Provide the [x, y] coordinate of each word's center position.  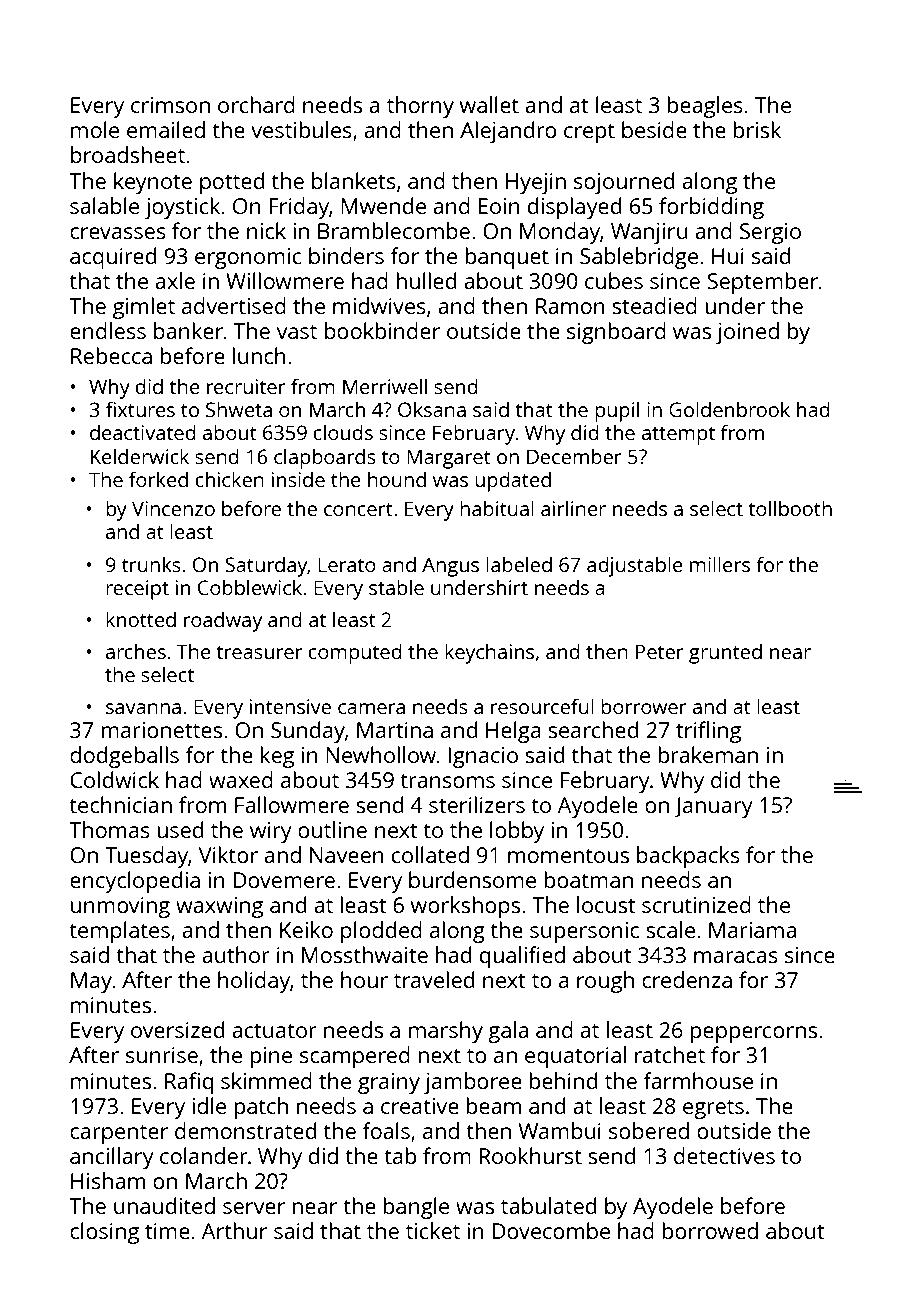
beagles [705, 107]
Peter [660, 651]
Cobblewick [250, 587]
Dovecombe [551, 1230]
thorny [420, 107]
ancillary [112, 1158]
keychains [489, 653]
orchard [256, 104]
